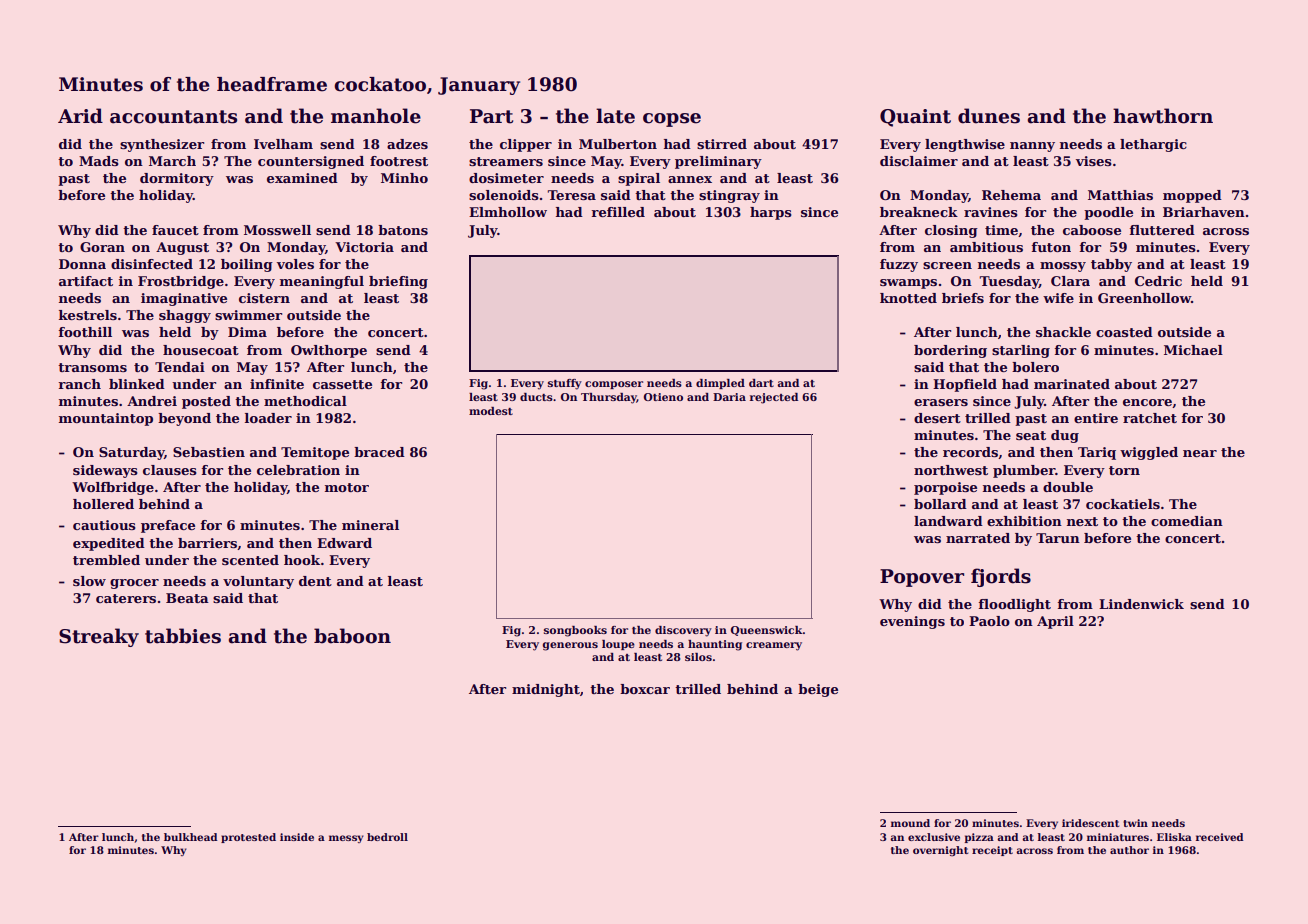 This screenshot has height=924, width=1308. I want to click on baboon, so click(352, 636).
